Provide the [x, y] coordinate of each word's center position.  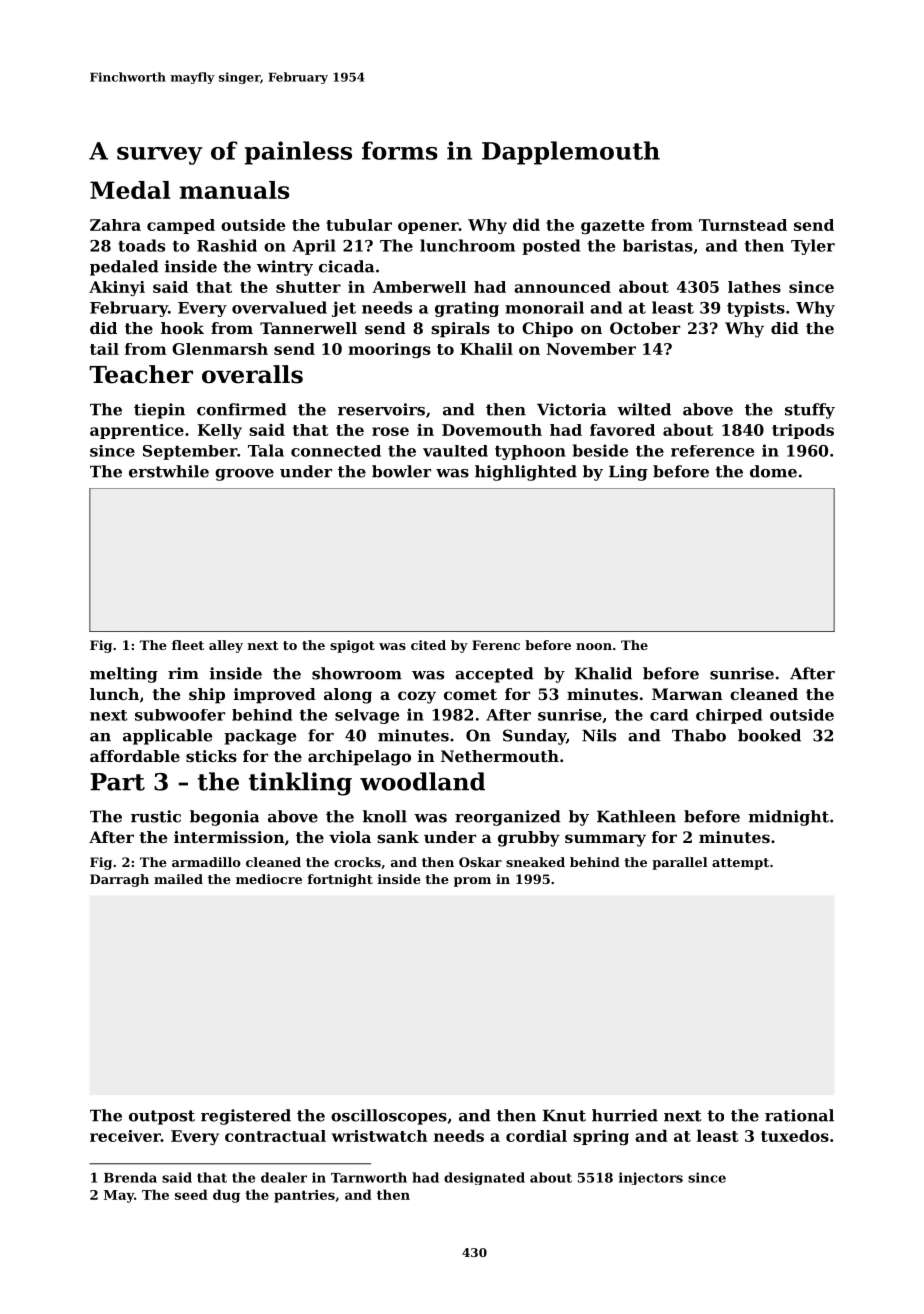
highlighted [526, 473]
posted [551, 247]
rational [799, 1115]
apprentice [137, 431]
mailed [178, 879]
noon [594, 646]
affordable [135, 756]
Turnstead [743, 225]
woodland [422, 781]
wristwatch [380, 1136]
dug [226, 1196]
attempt [740, 864]
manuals [234, 190]
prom [472, 882]
